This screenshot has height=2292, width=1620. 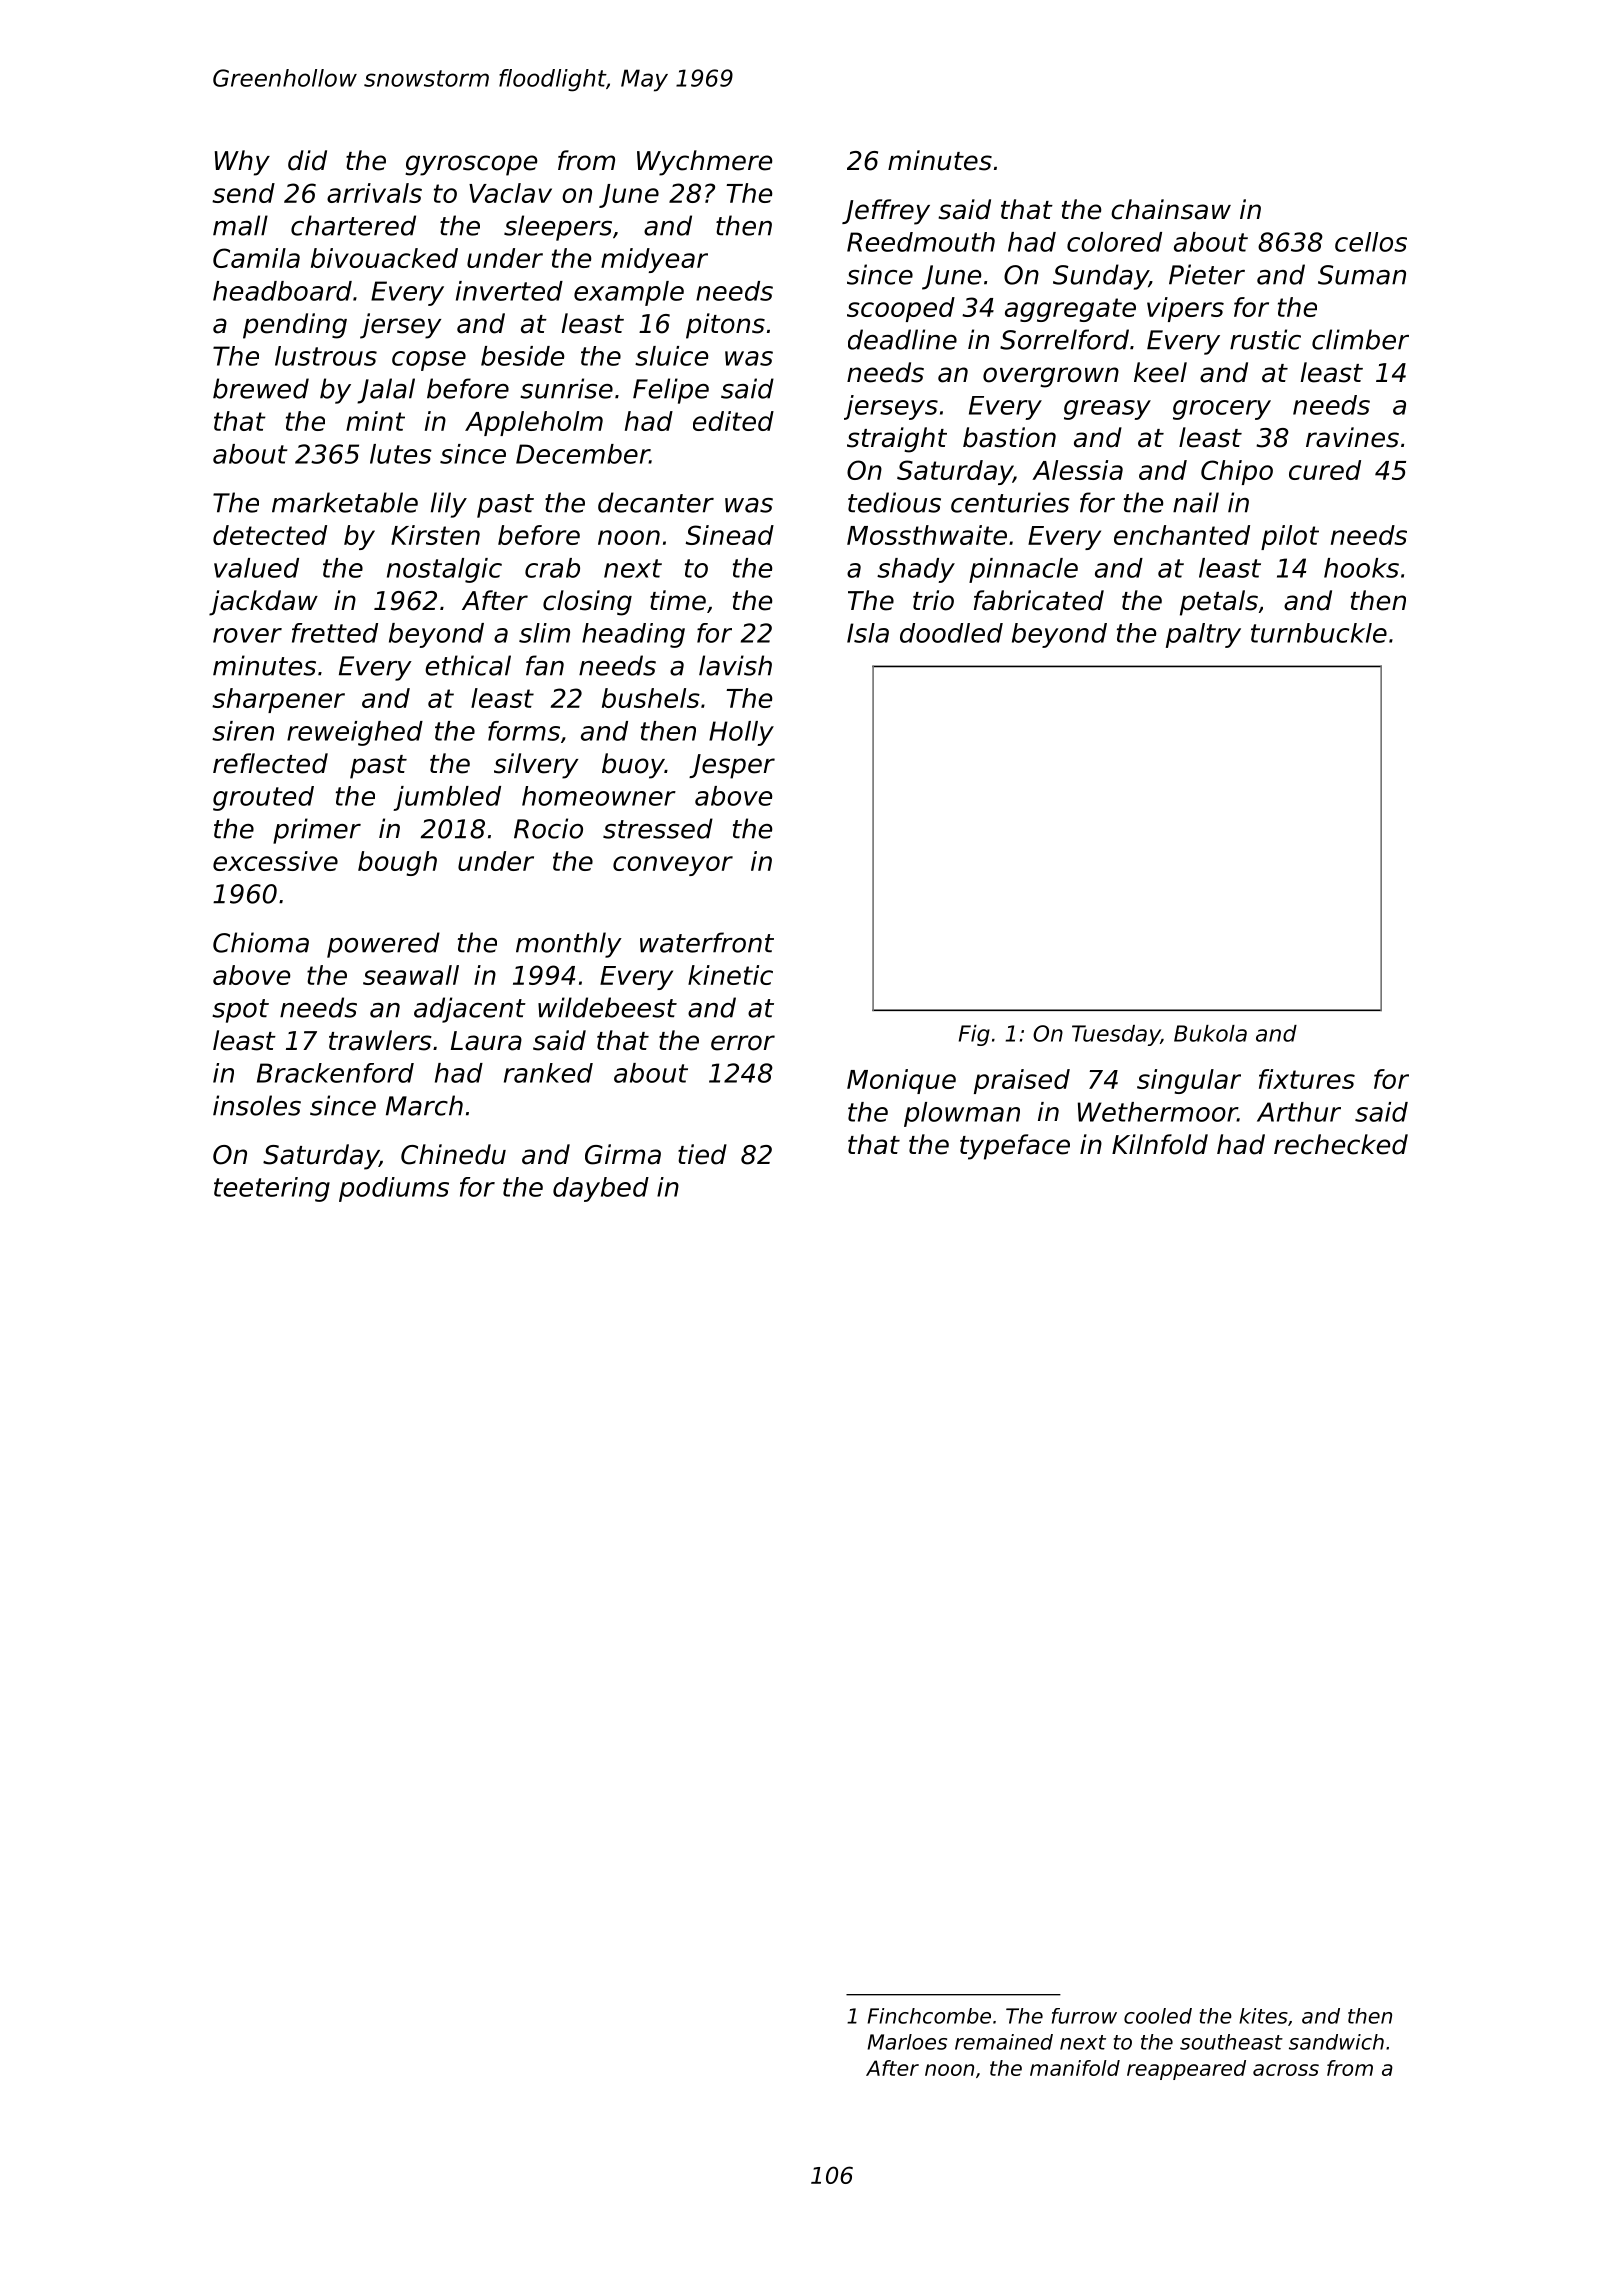 I want to click on did, so click(x=307, y=160).
